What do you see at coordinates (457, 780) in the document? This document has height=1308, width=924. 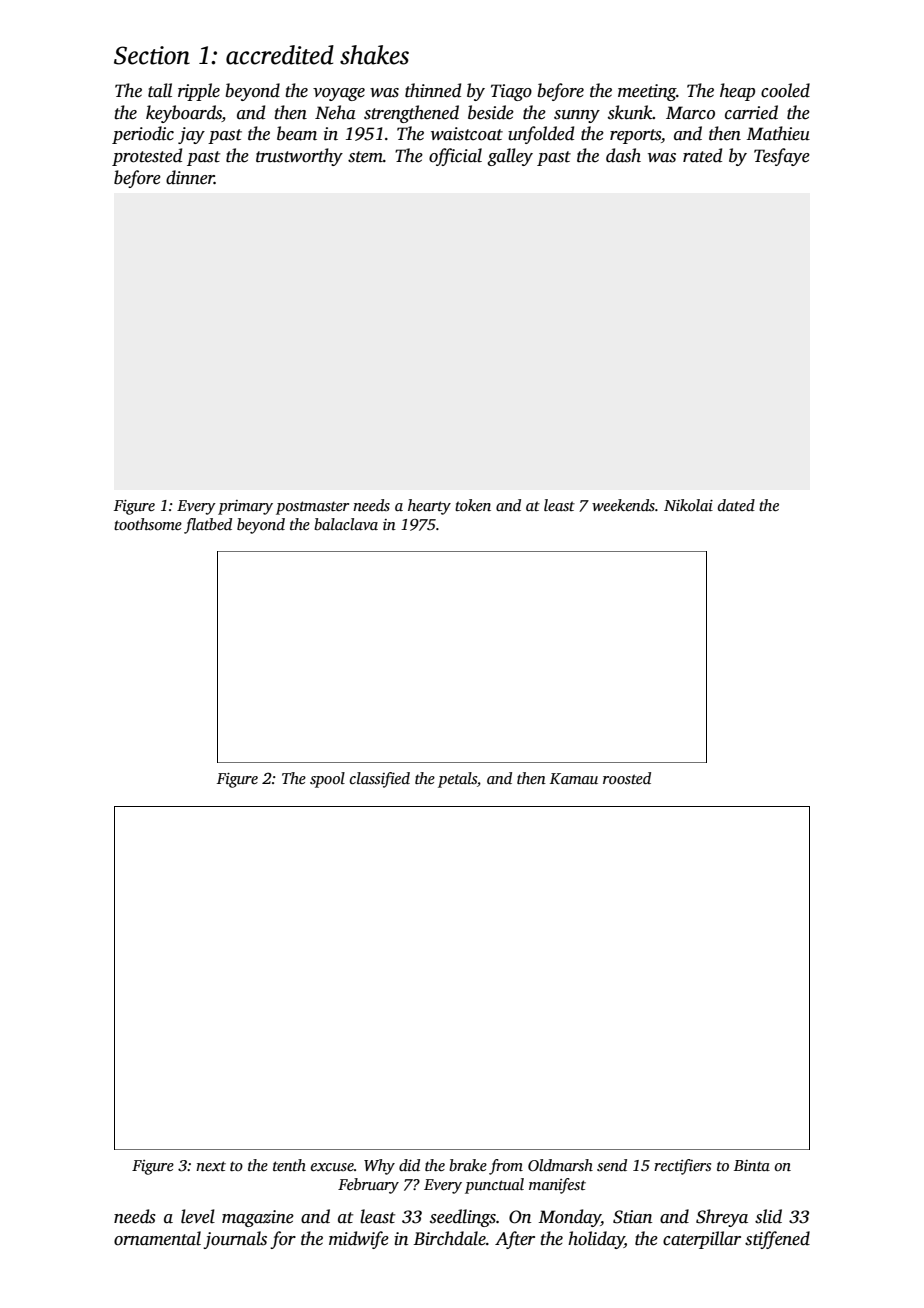 I see `petals` at bounding box center [457, 780].
